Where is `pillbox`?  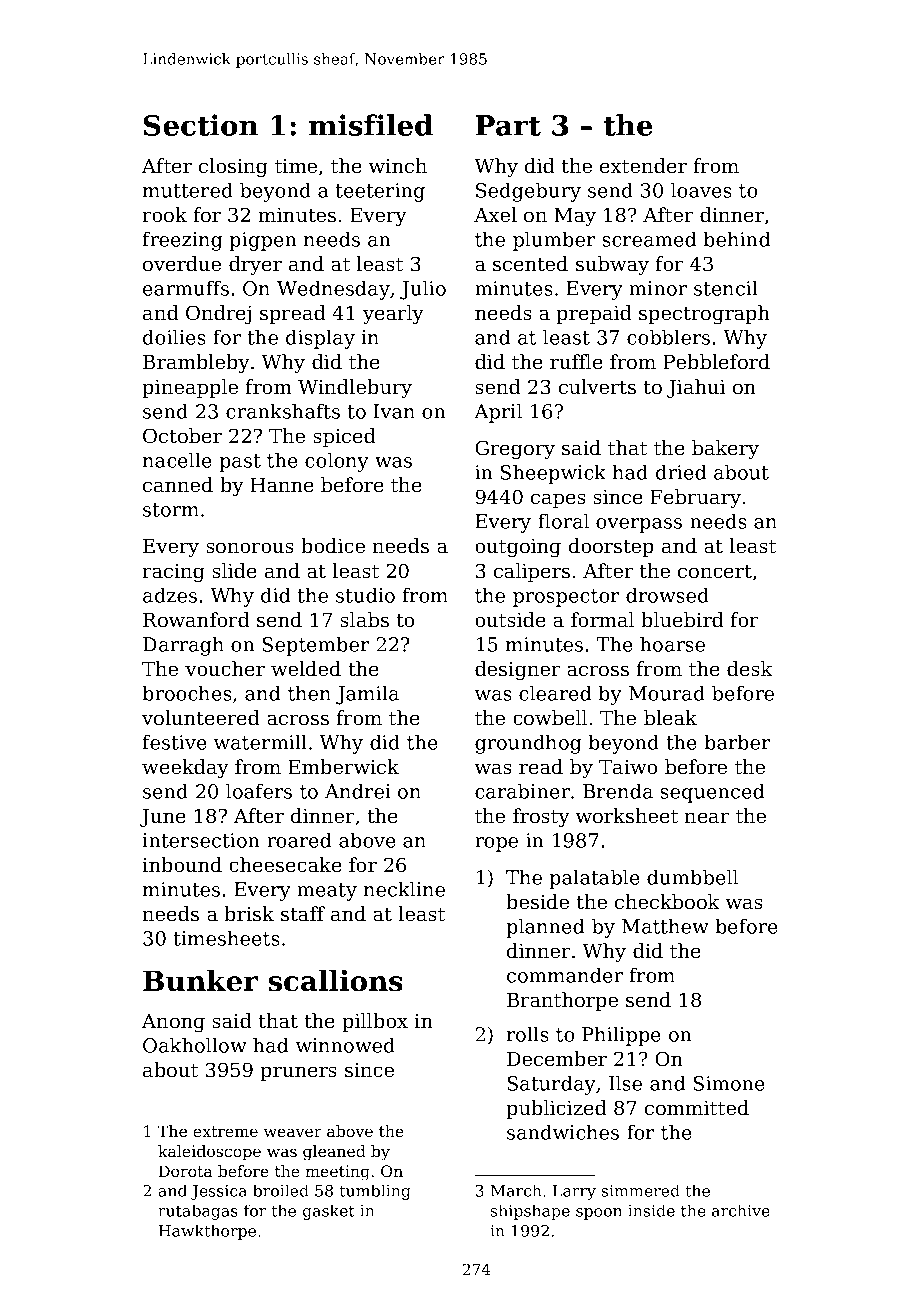
pillbox is located at coordinates (375, 1022).
